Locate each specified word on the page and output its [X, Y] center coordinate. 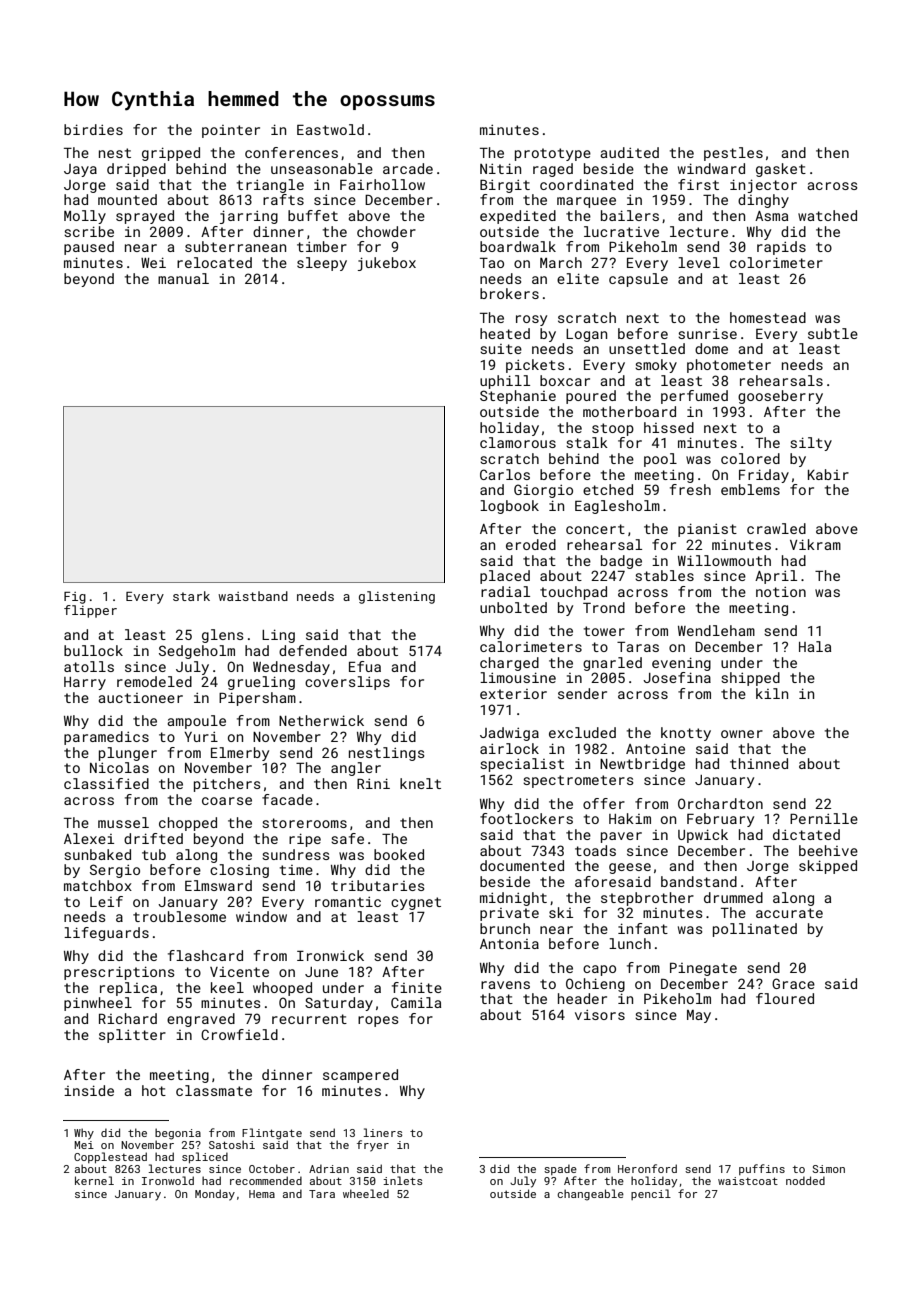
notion [781, 591]
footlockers [526, 818]
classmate [214, 1090]
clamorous [518, 442]
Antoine [655, 748]
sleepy [322, 264]
